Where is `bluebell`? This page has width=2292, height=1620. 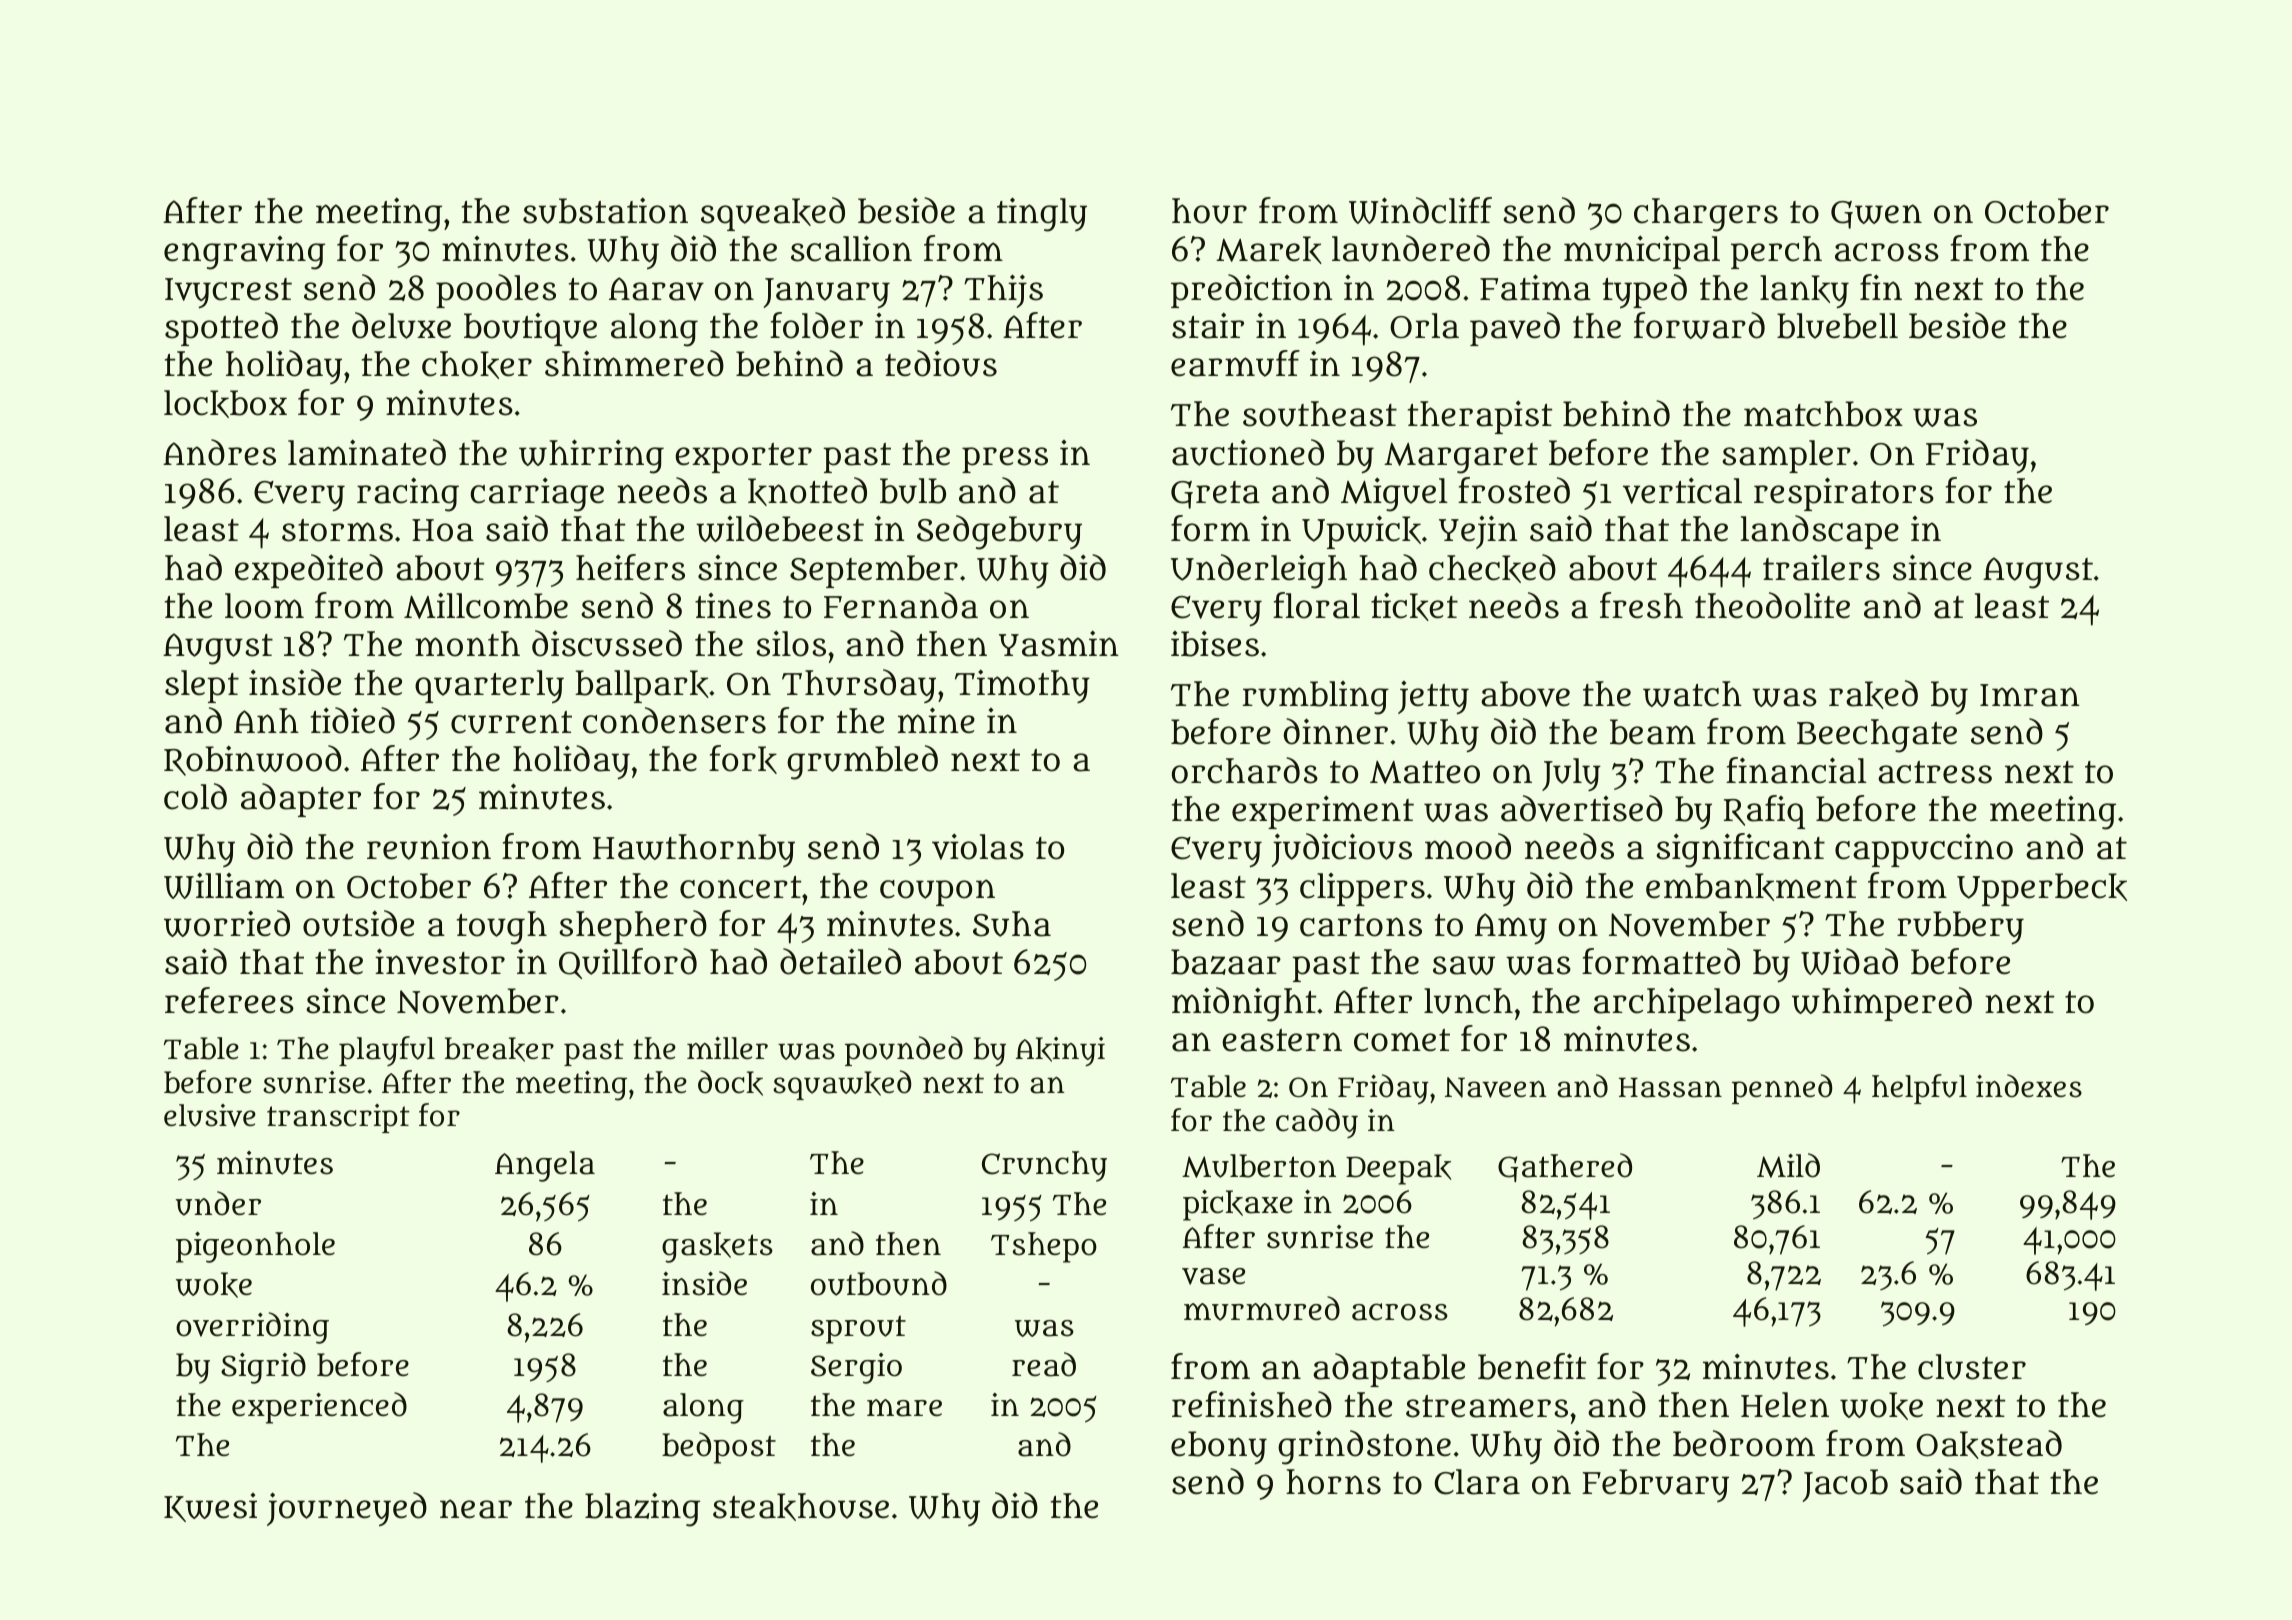
bluebell is located at coordinates (1837, 326).
